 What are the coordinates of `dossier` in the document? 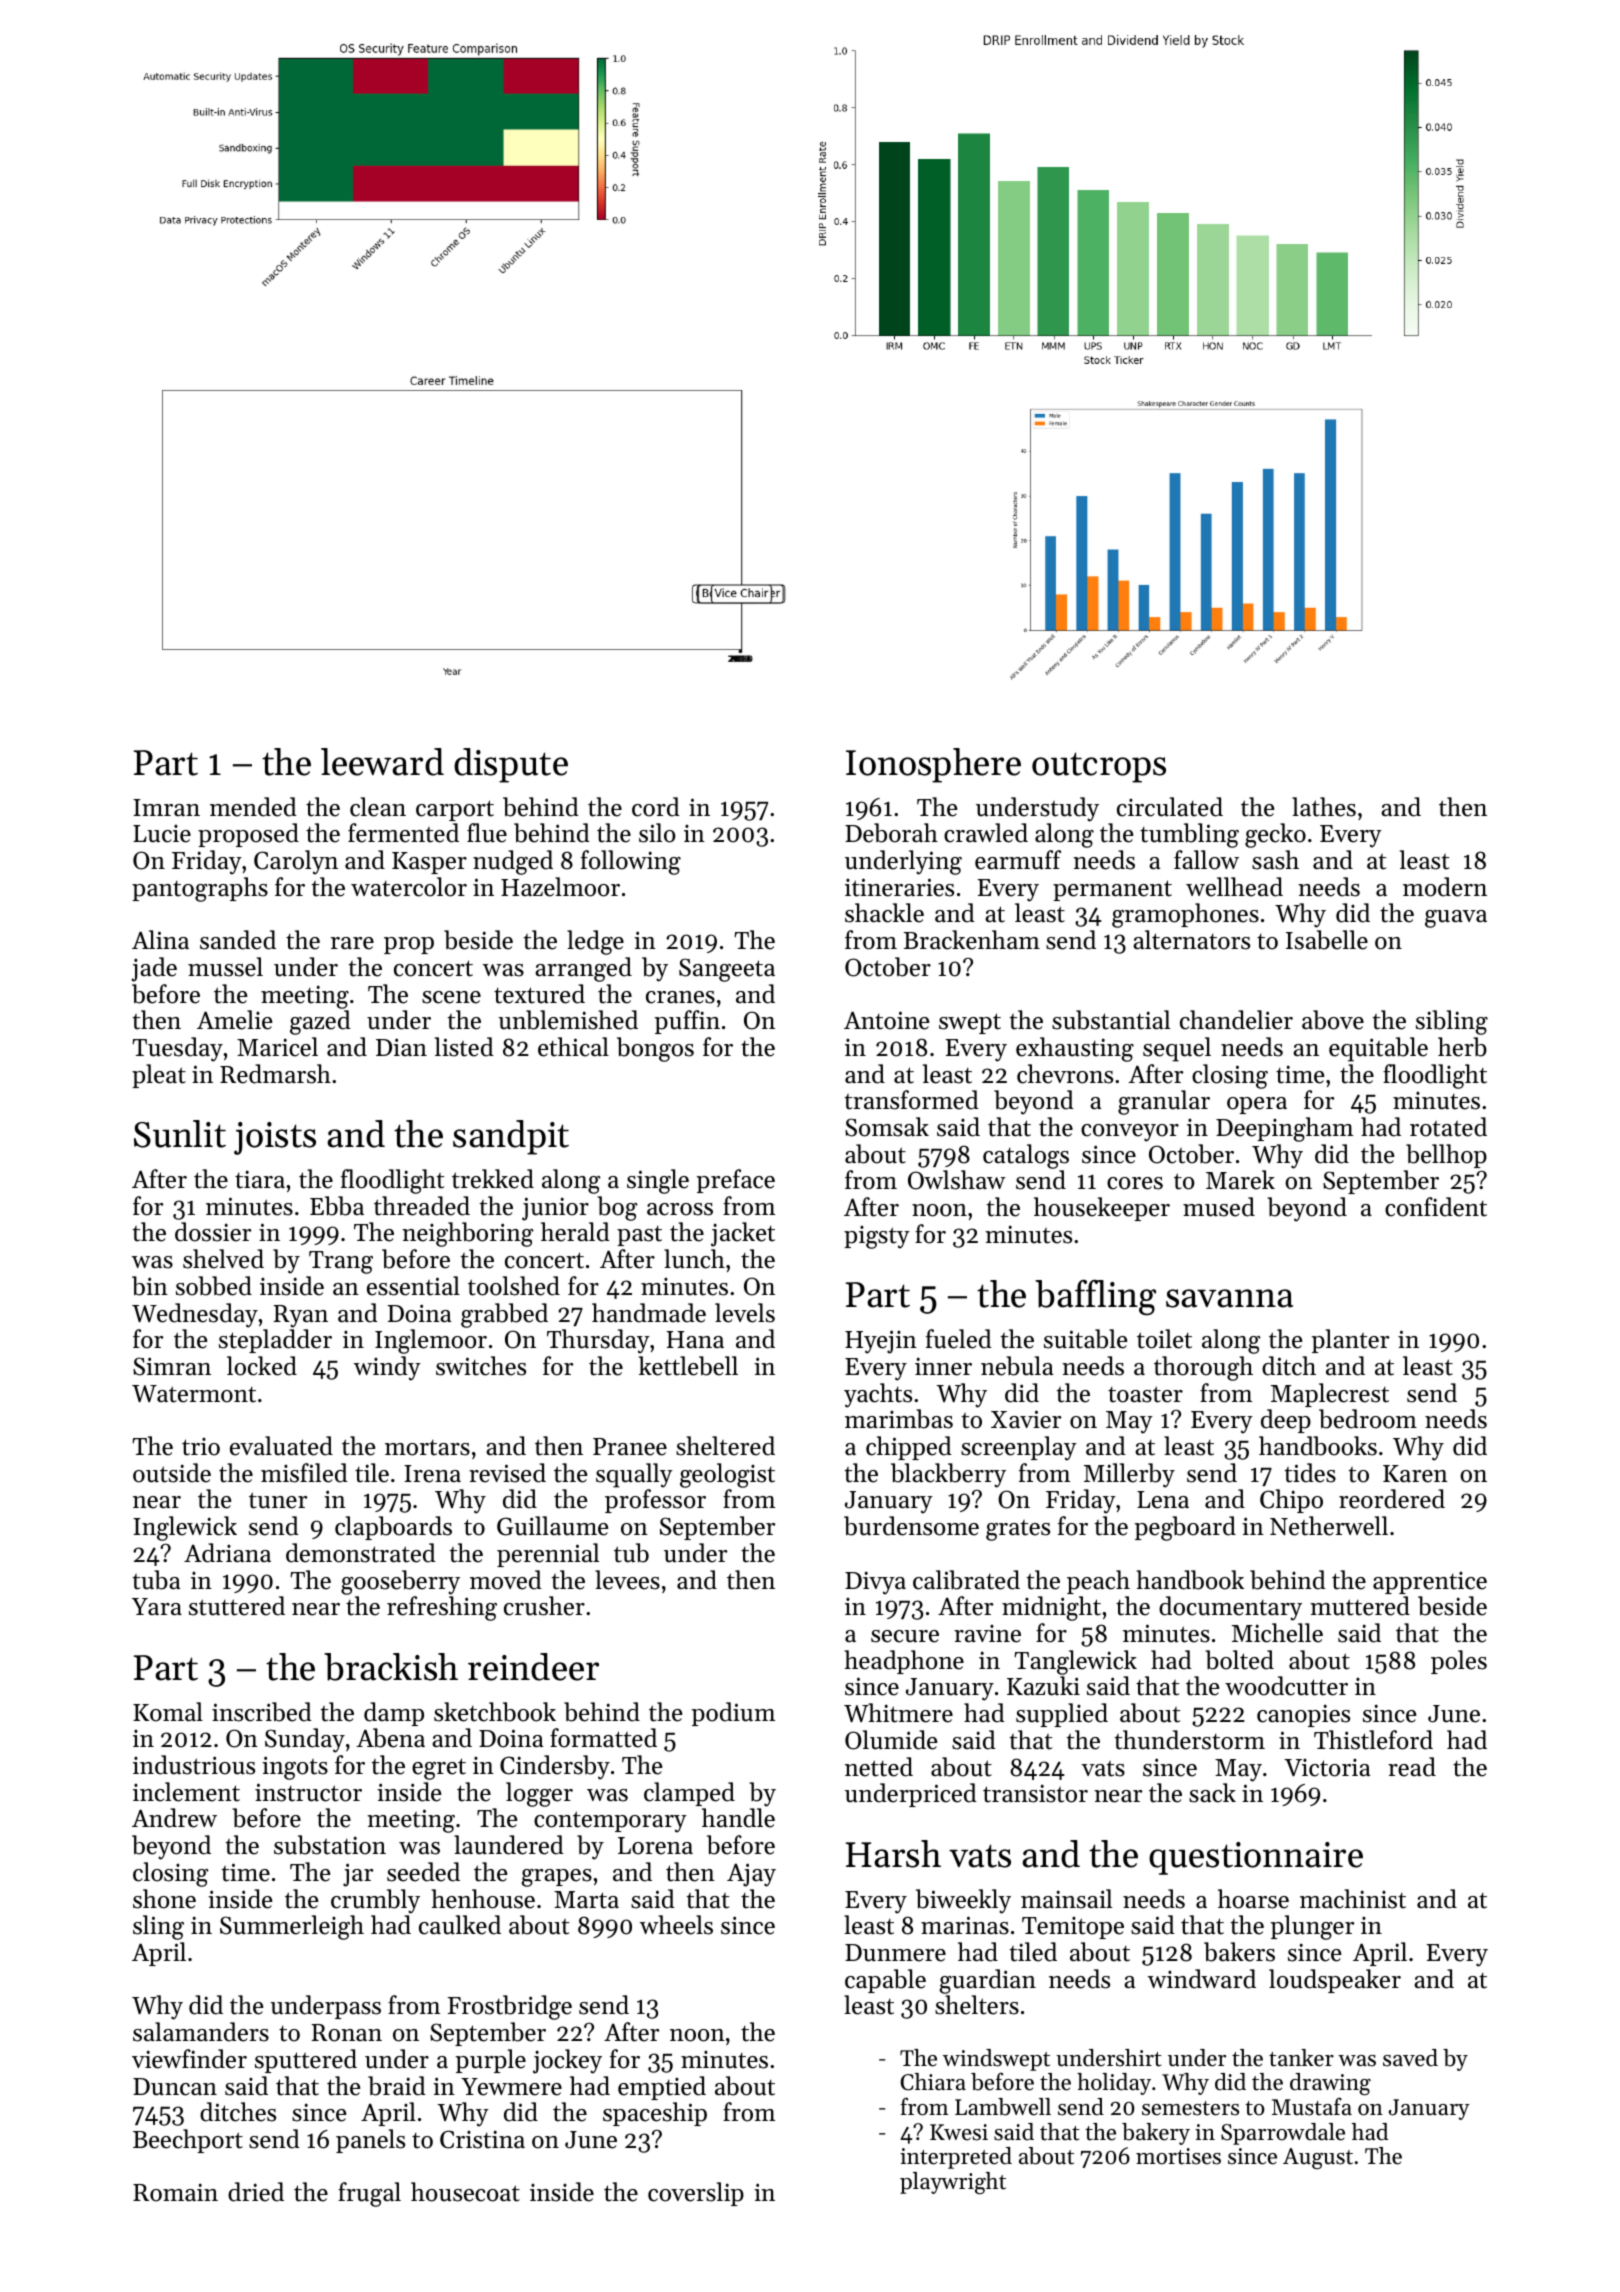 It's located at (213, 1232).
